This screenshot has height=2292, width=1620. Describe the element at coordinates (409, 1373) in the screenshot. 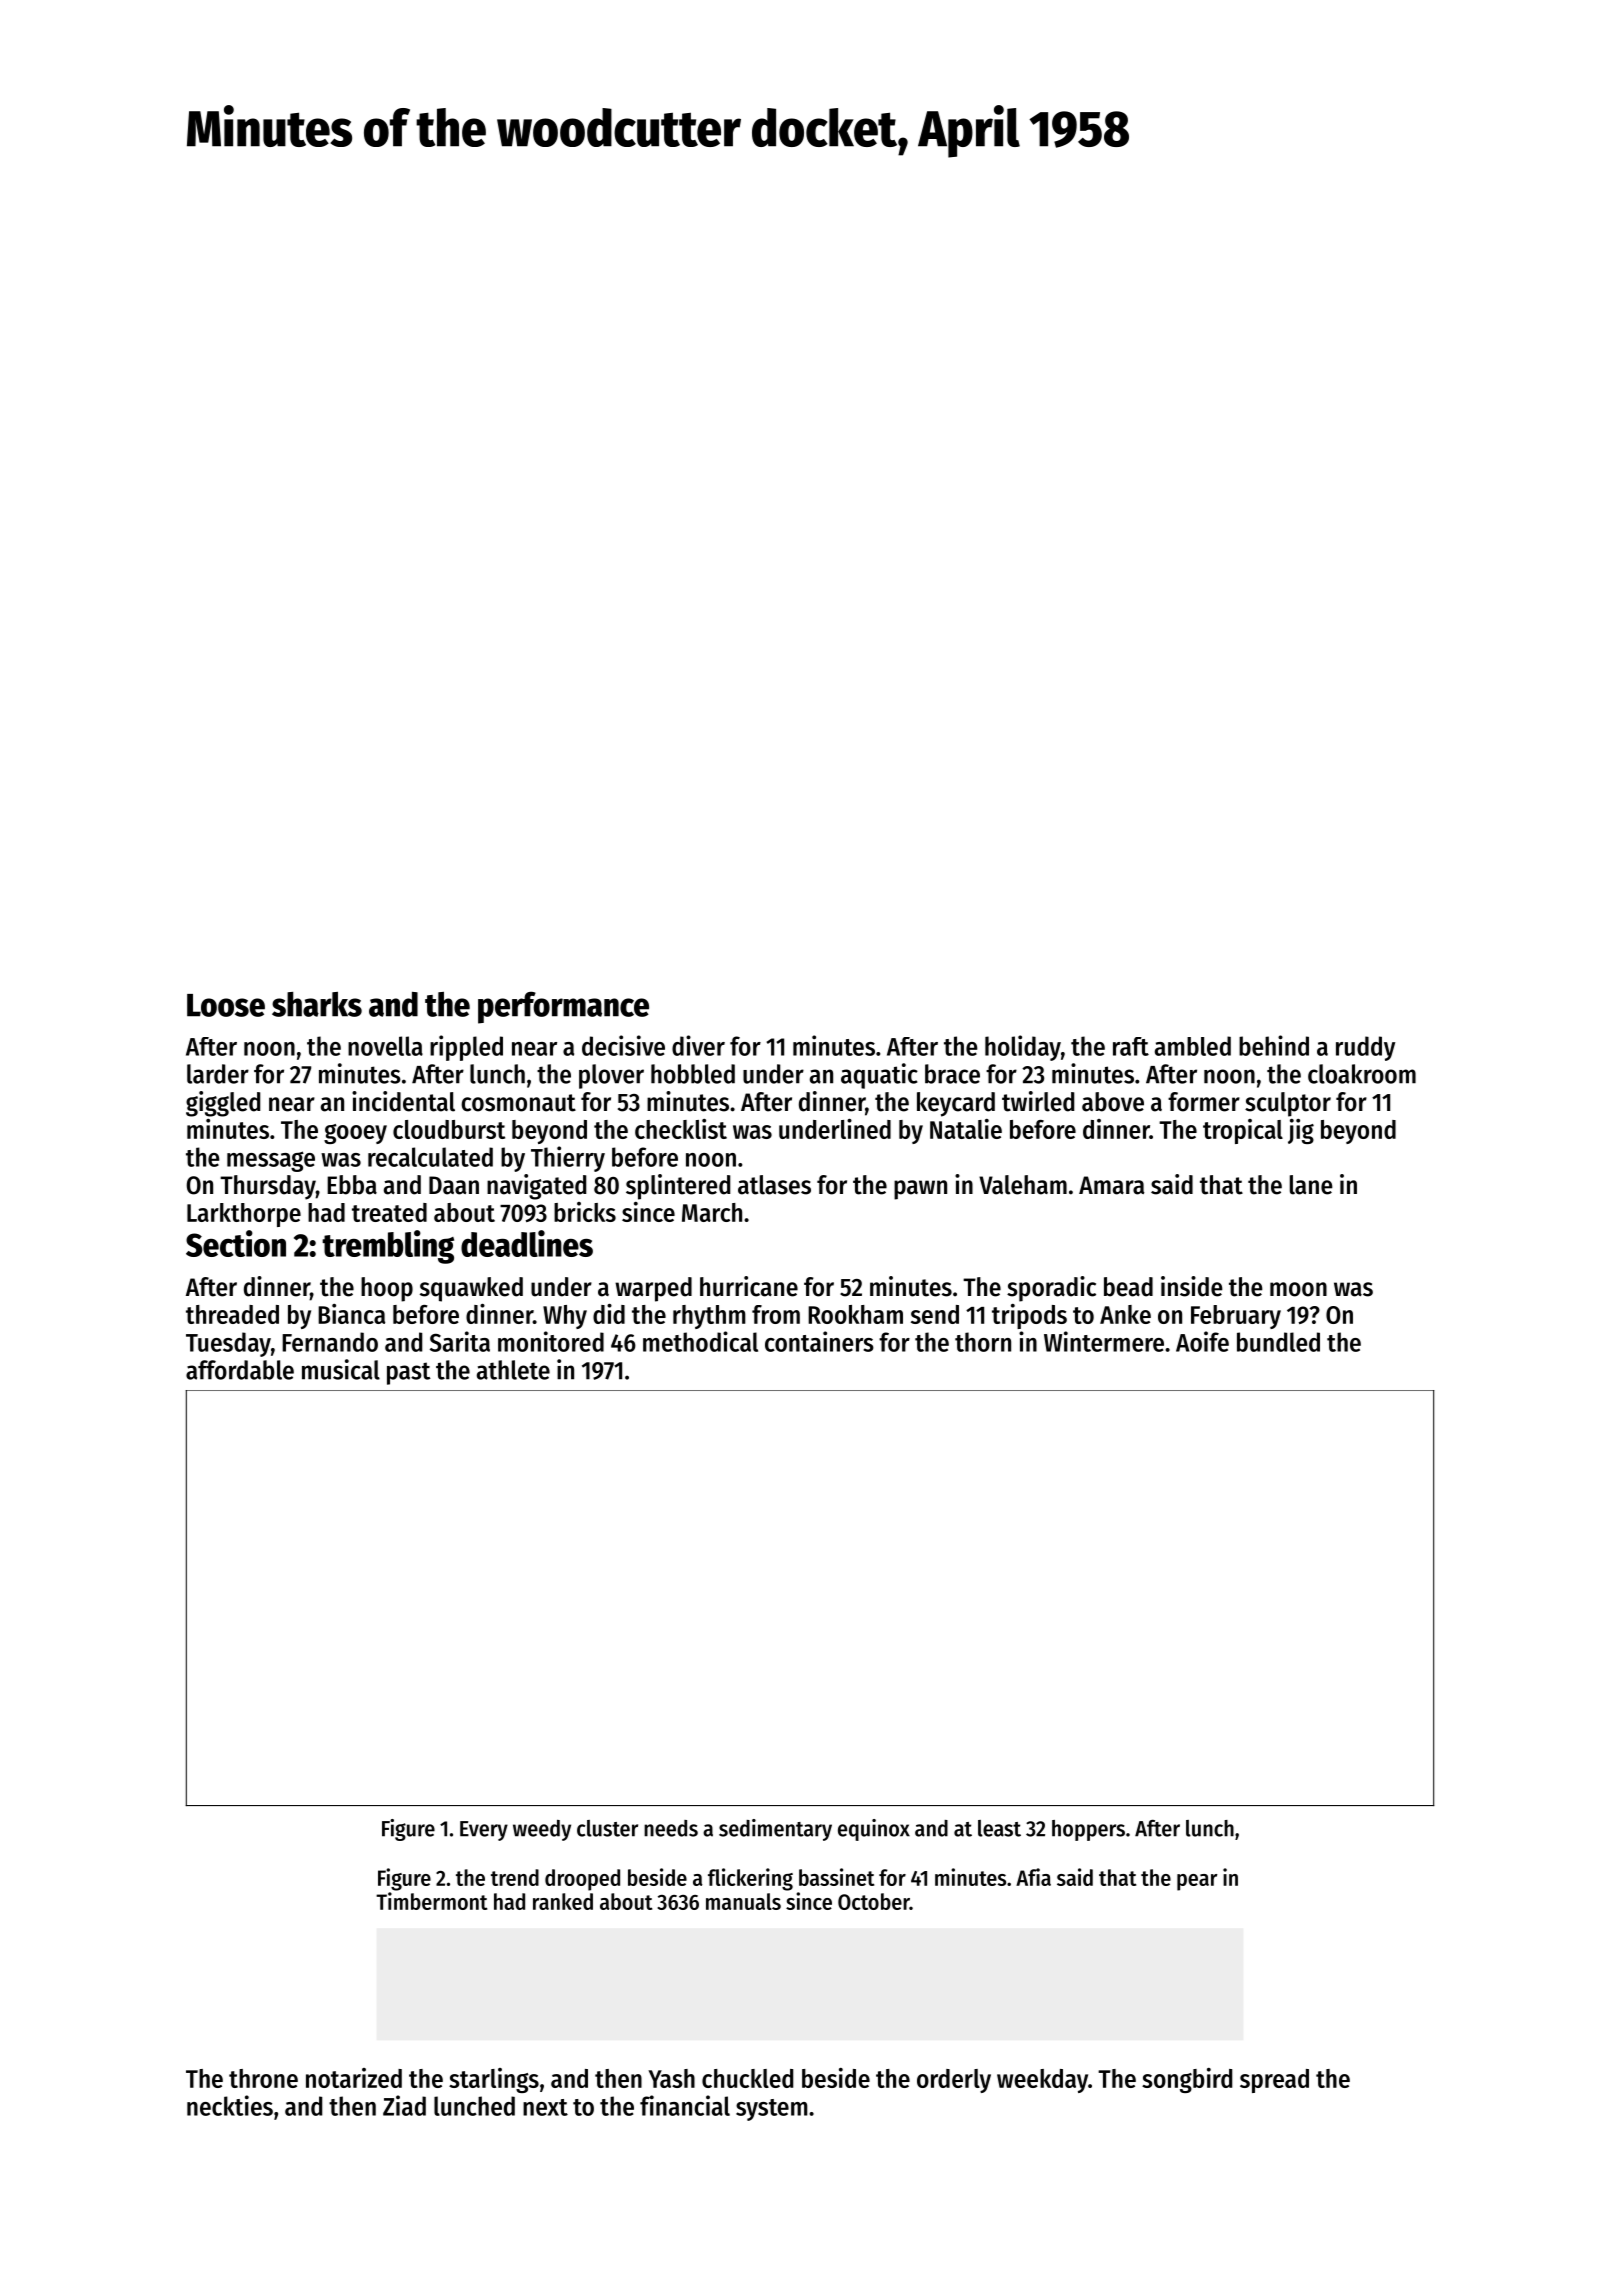

I see `past` at that location.
